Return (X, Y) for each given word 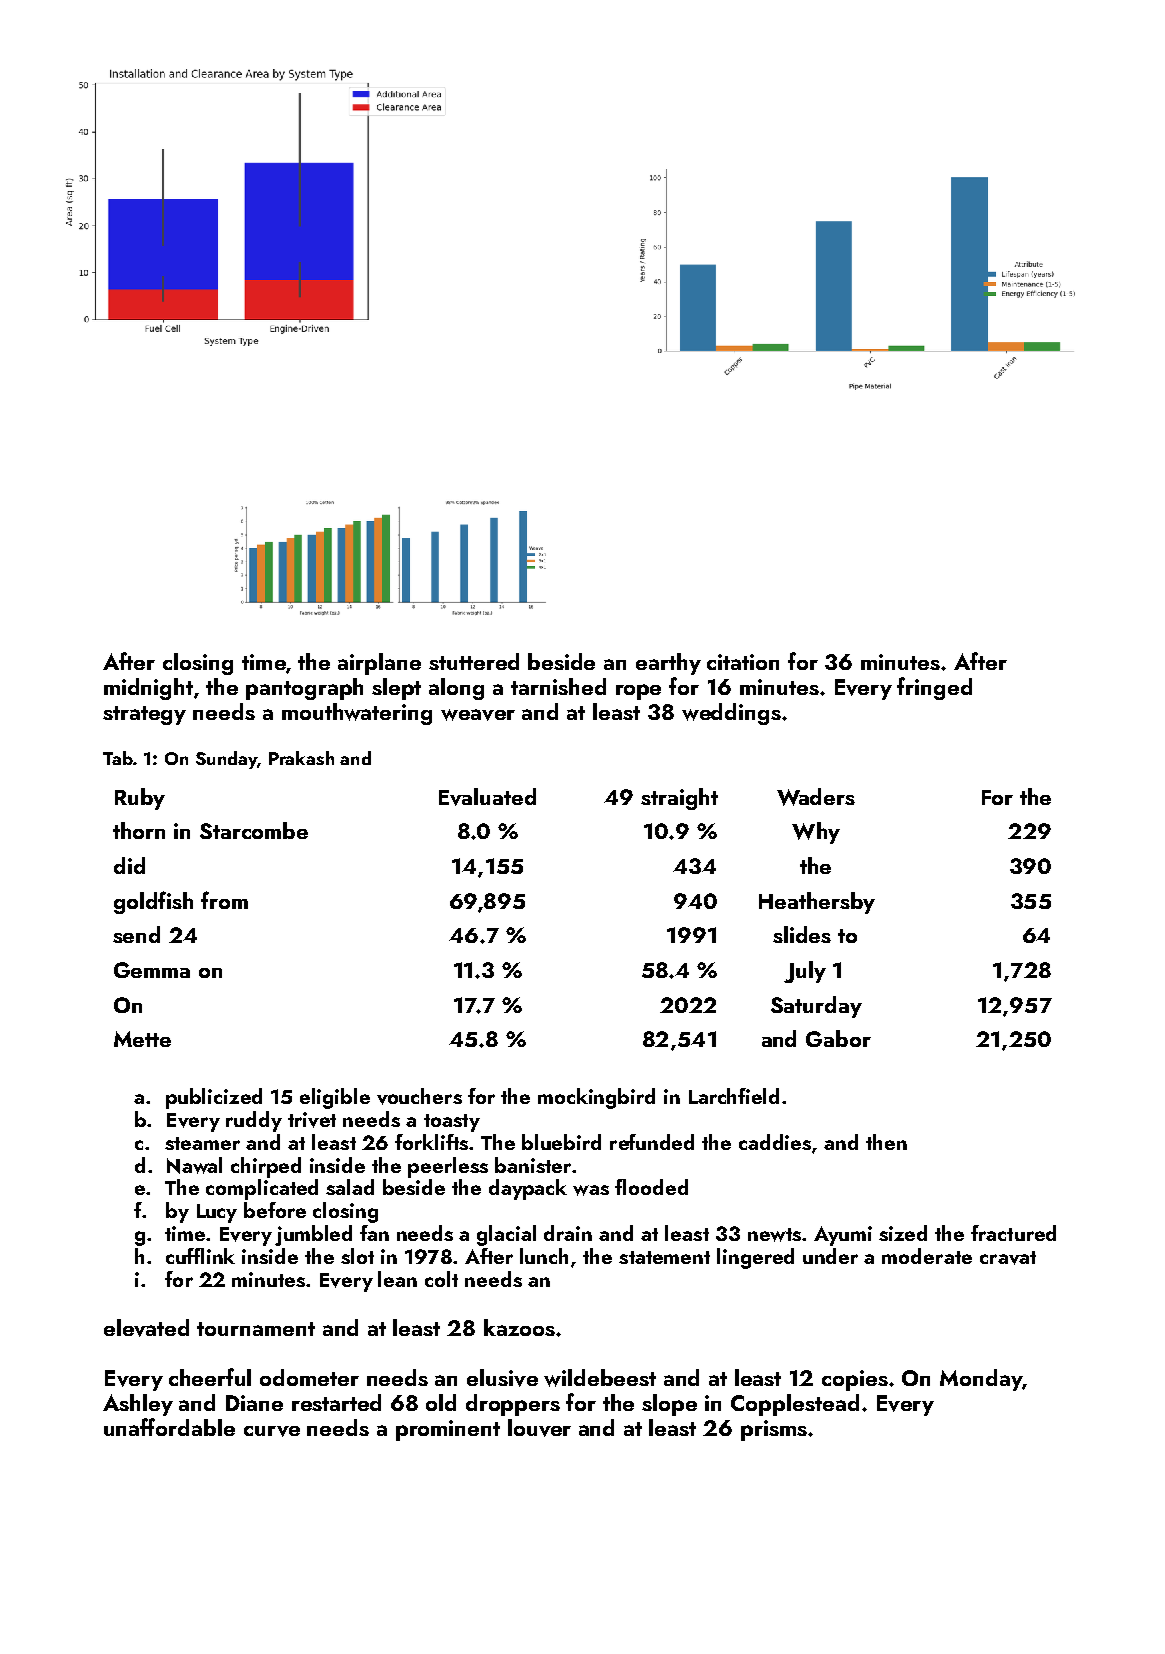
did (129, 865)
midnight (148, 689)
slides (802, 934)
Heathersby (817, 903)
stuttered (474, 661)
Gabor (838, 1038)
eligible (335, 1098)
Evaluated (487, 797)
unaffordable (169, 1427)
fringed (934, 688)
